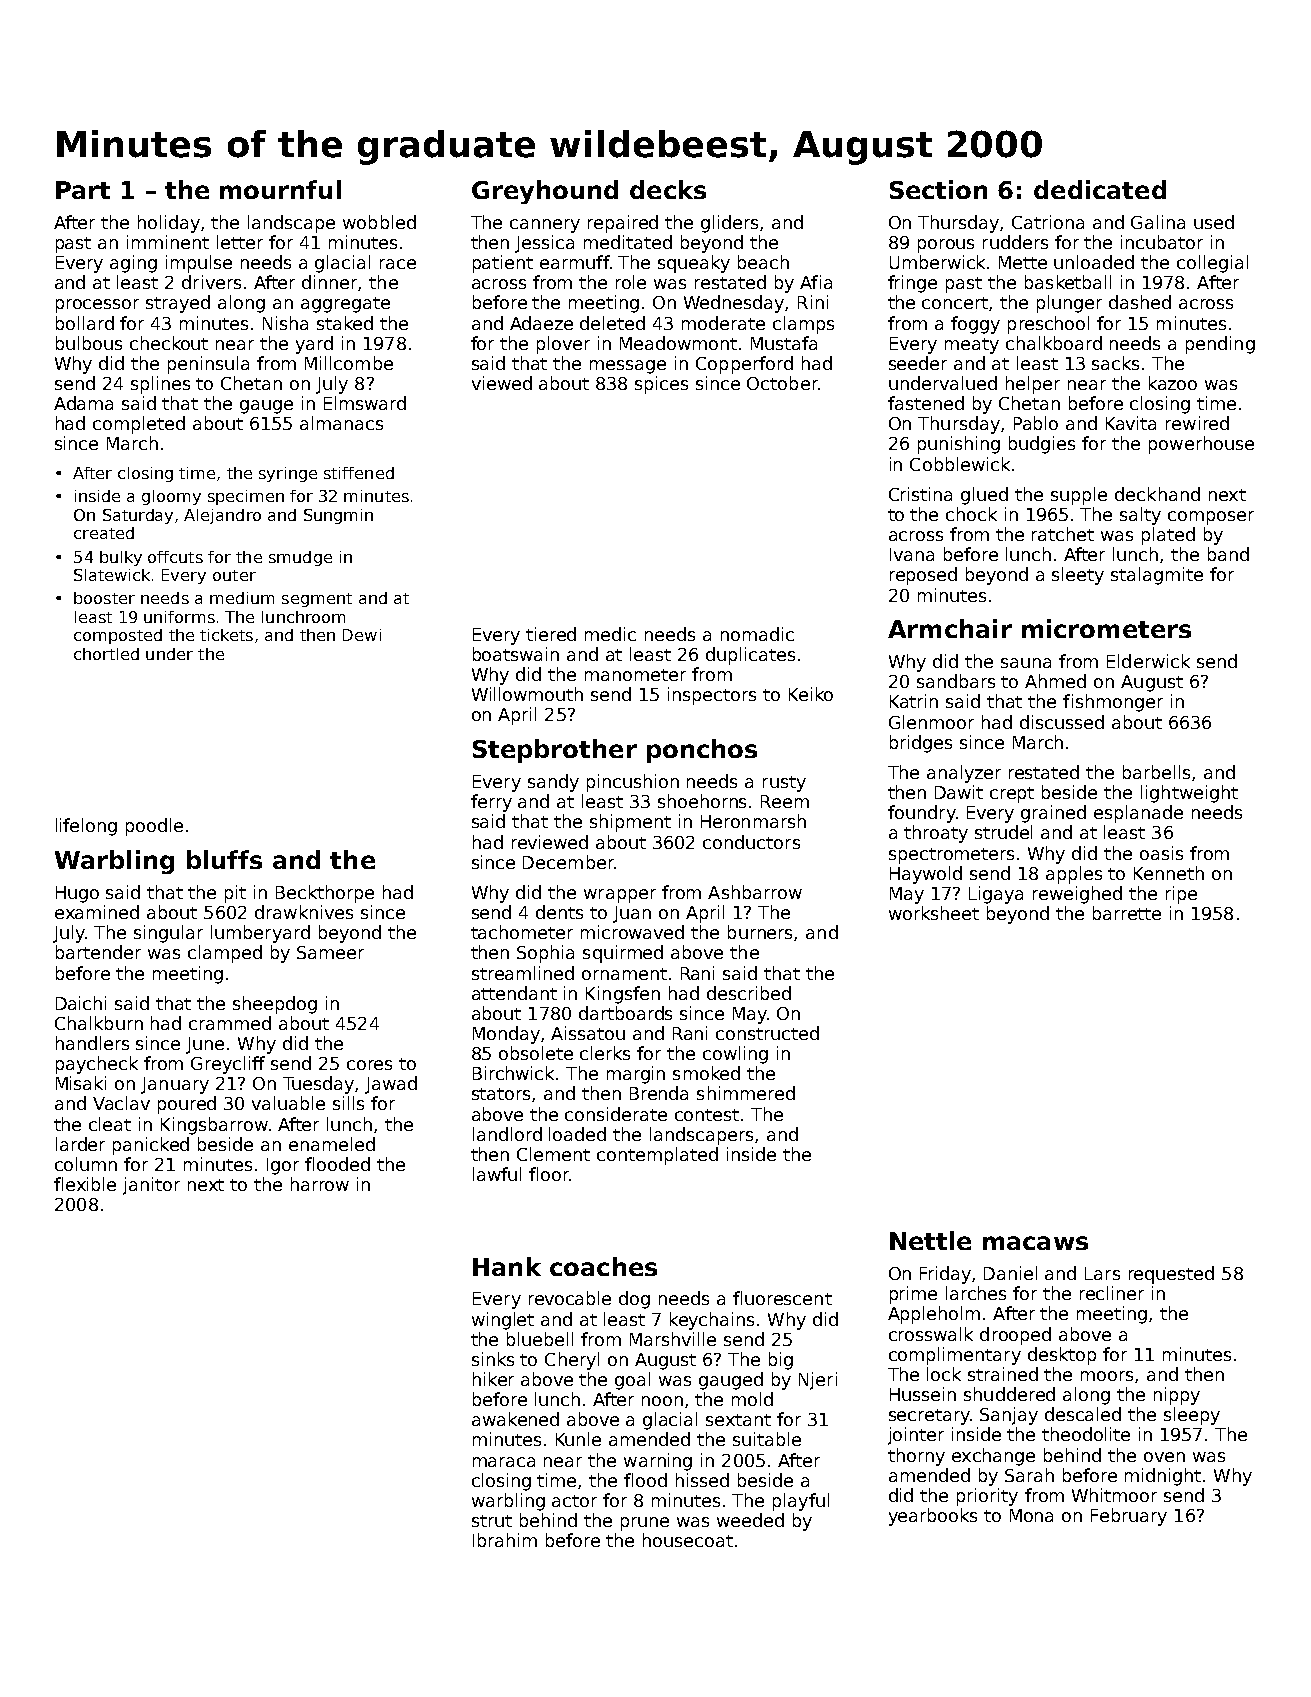  Describe the element at coordinates (106, 654) in the page. I see `chortled` at that location.
